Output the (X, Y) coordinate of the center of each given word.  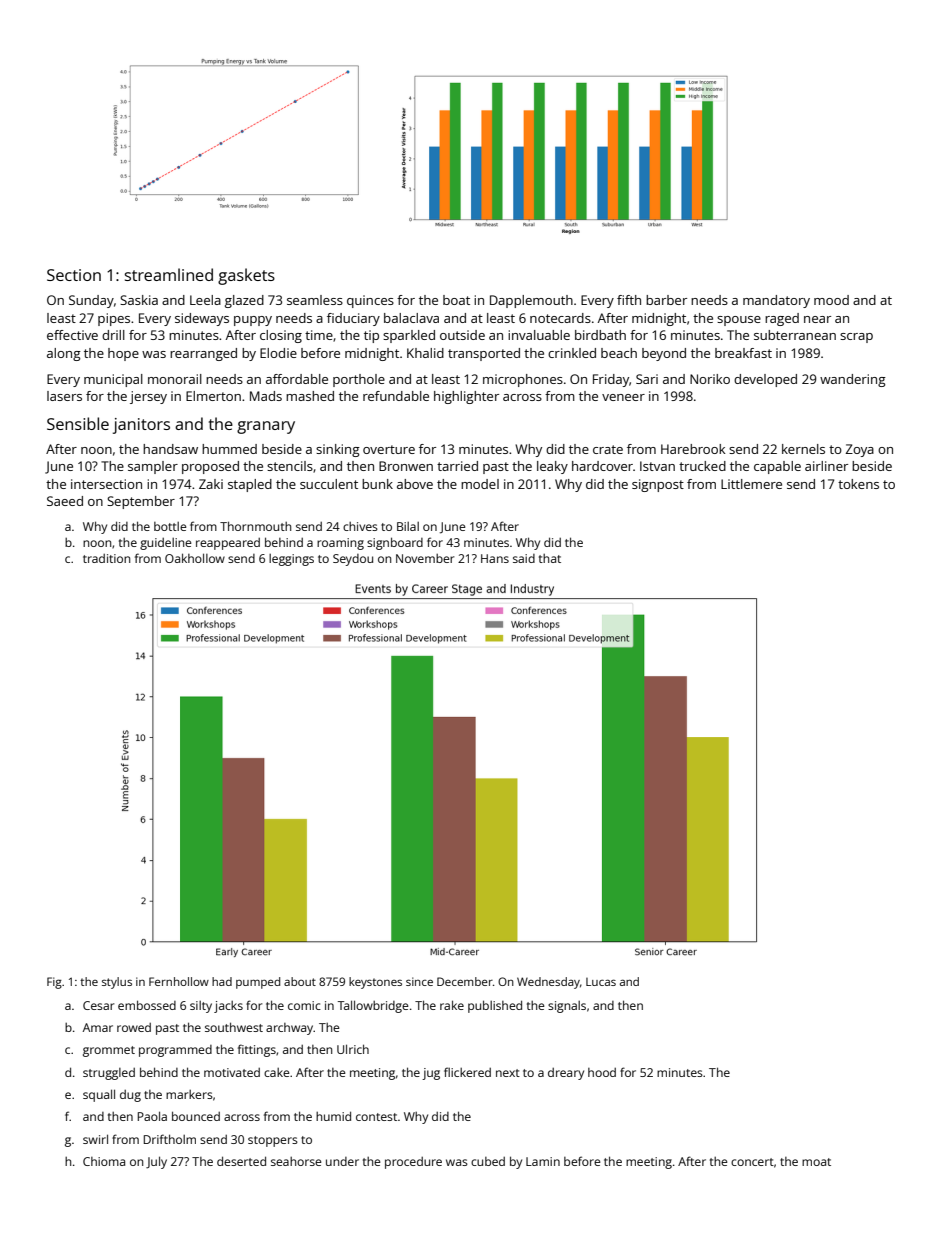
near (817, 319)
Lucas (601, 982)
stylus (117, 983)
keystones (375, 983)
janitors (141, 426)
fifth (629, 300)
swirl (95, 1139)
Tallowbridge (373, 1006)
